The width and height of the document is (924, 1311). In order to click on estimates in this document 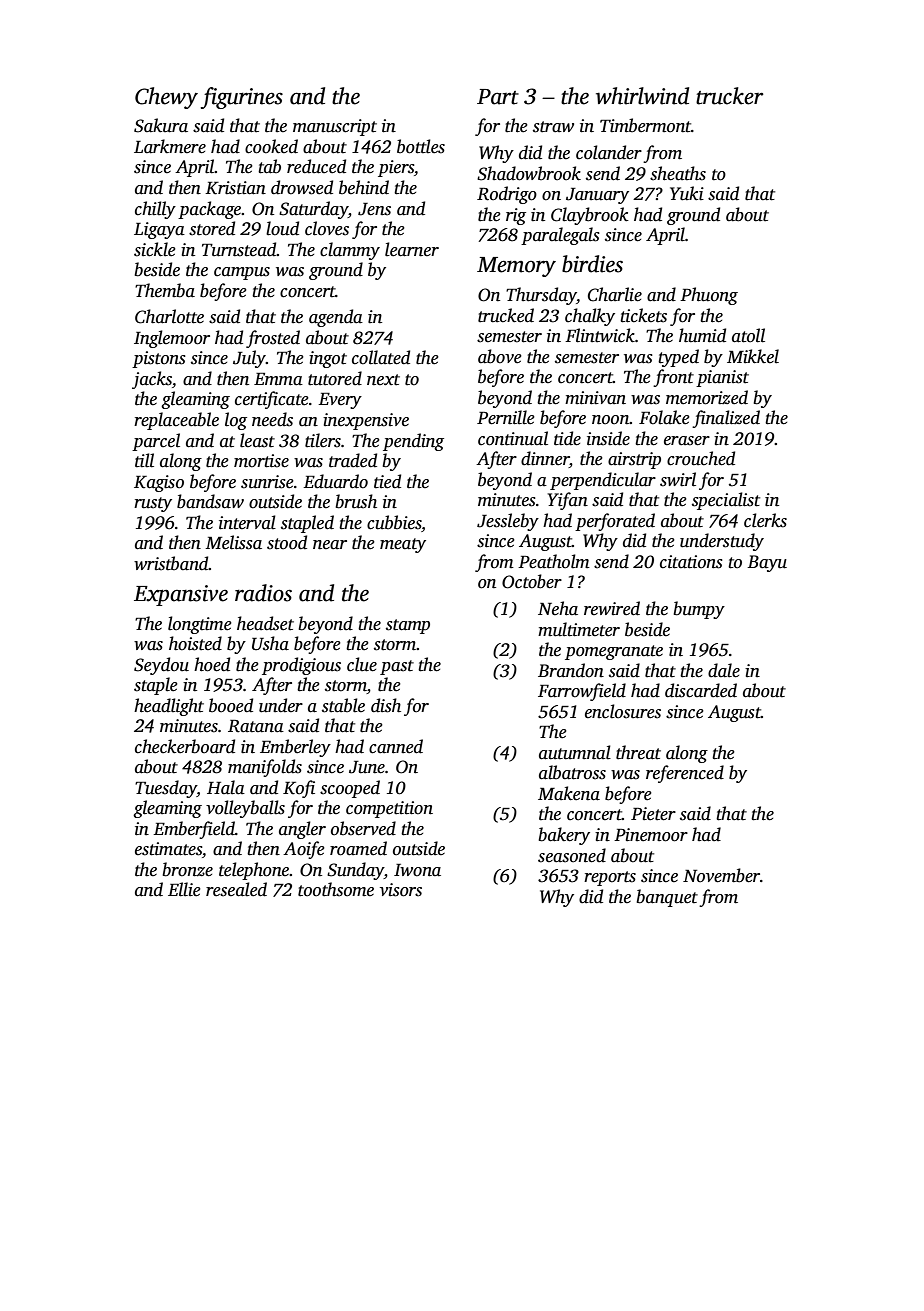, I will do `click(168, 849)`.
